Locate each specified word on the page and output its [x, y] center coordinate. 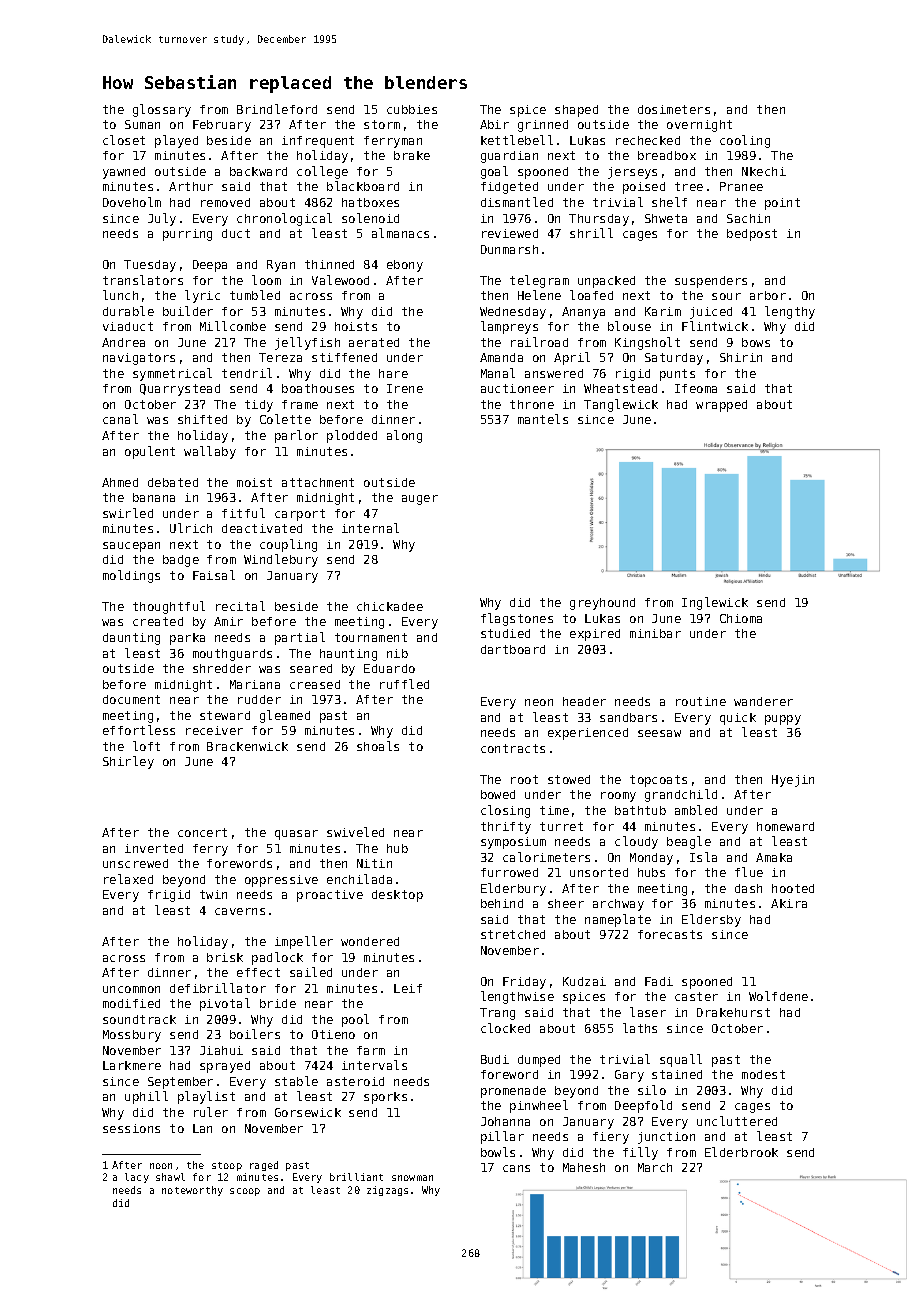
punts [677, 375]
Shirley [128, 762]
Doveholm [132, 202]
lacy [137, 1178]
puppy [783, 720]
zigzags [387, 1191]
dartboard [513, 649]
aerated [374, 342]
